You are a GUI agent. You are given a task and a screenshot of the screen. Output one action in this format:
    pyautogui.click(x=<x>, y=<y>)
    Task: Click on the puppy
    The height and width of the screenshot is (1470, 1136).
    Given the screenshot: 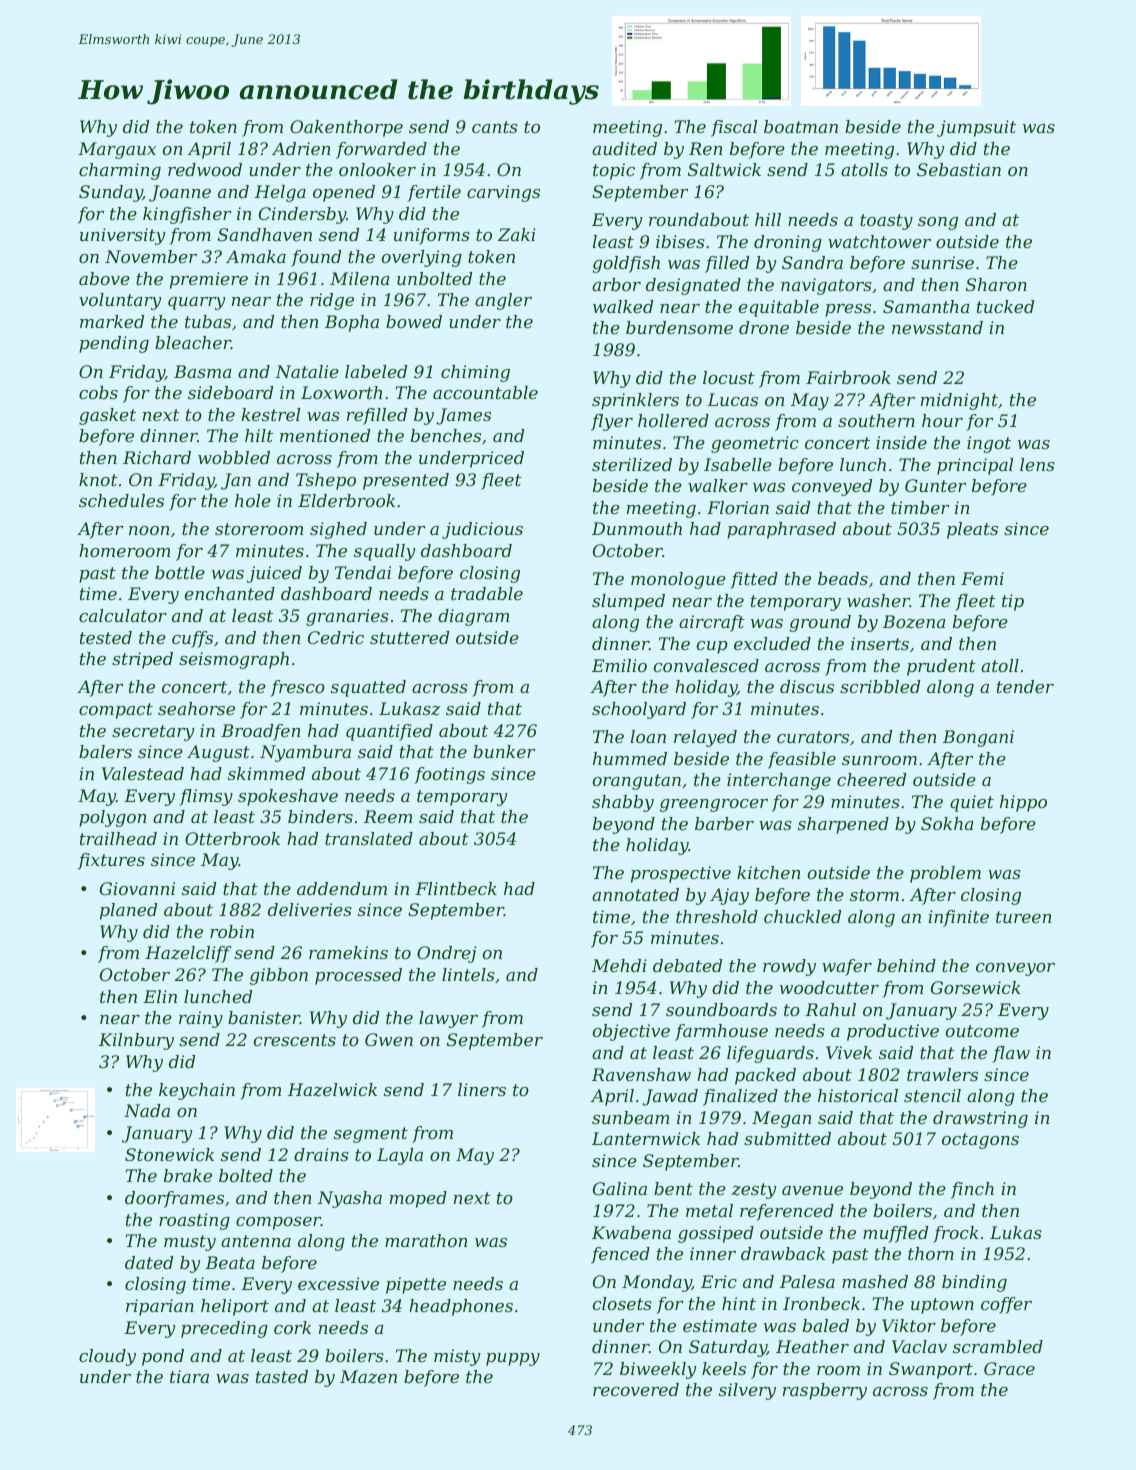 What is the action you would take?
    pyautogui.click(x=513, y=1359)
